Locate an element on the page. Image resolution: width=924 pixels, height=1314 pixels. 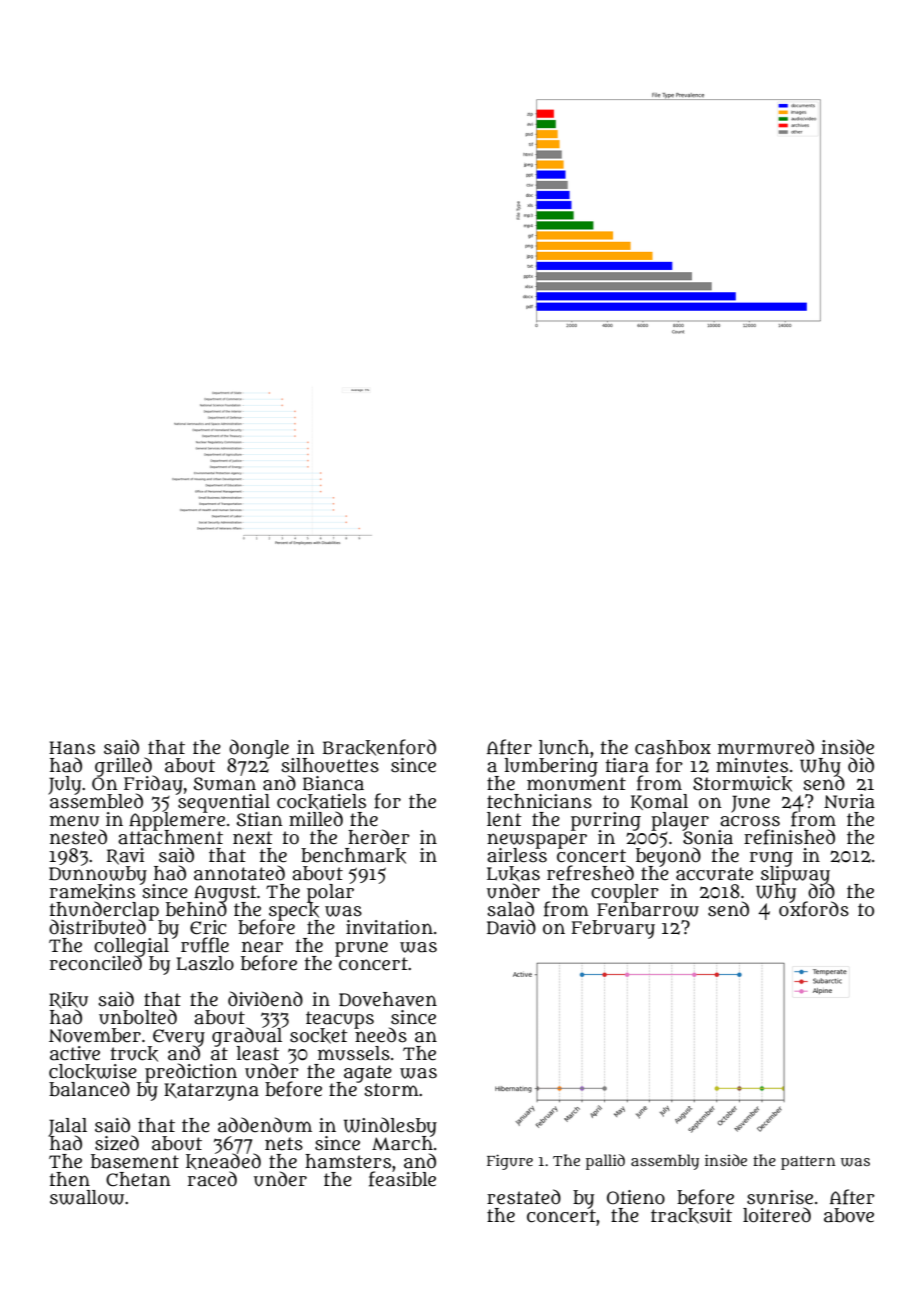
needs is located at coordinates (380, 1035).
